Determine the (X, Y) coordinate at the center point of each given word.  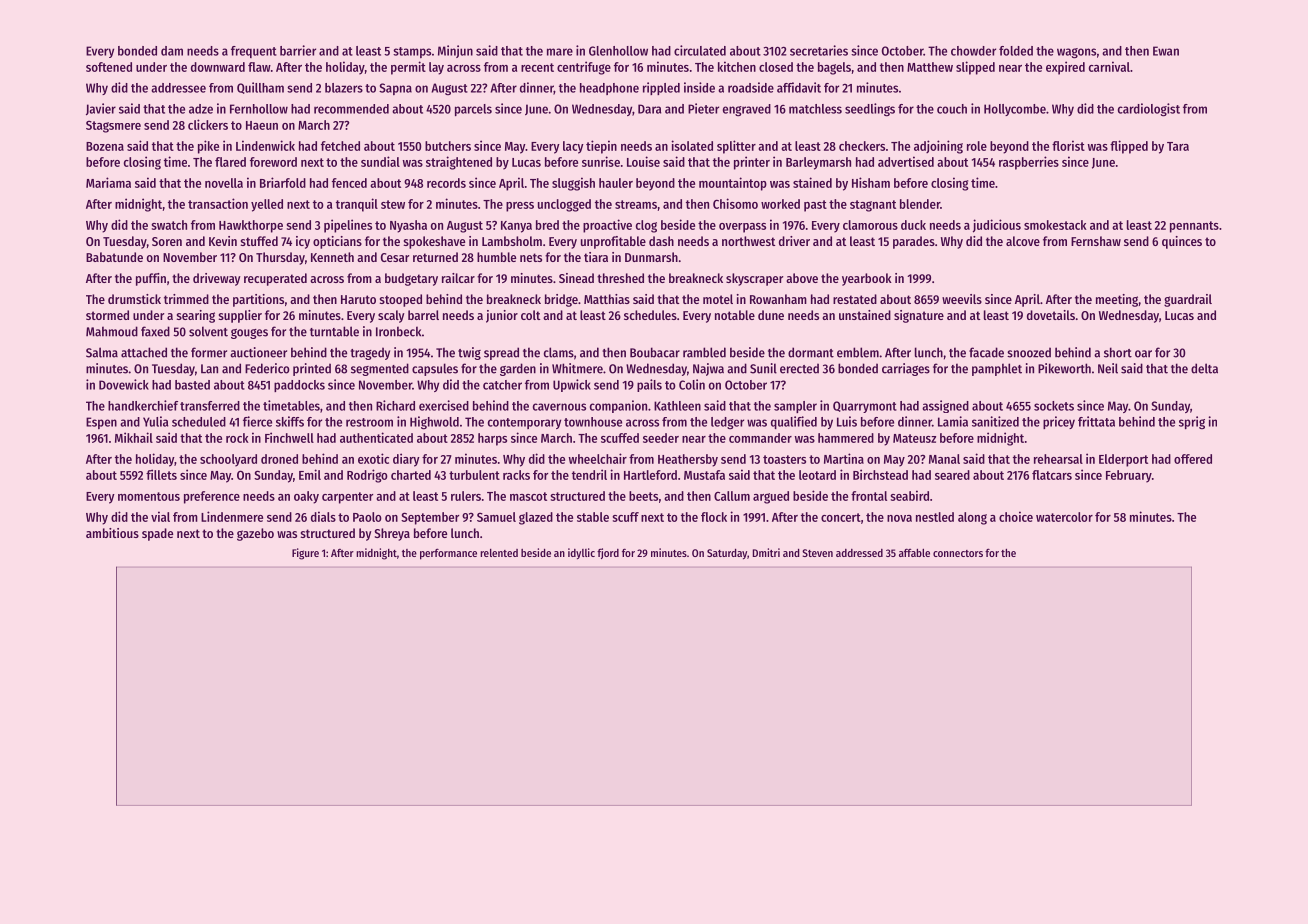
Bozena (105, 146)
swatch (169, 225)
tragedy (370, 353)
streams (636, 204)
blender (920, 204)
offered (1193, 459)
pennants (1194, 227)
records (446, 183)
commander (760, 438)
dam (172, 51)
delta (1204, 368)
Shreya (392, 534)
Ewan (1166, 51)
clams (559, 352)
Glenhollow (618, 51)
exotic (373, 458)
